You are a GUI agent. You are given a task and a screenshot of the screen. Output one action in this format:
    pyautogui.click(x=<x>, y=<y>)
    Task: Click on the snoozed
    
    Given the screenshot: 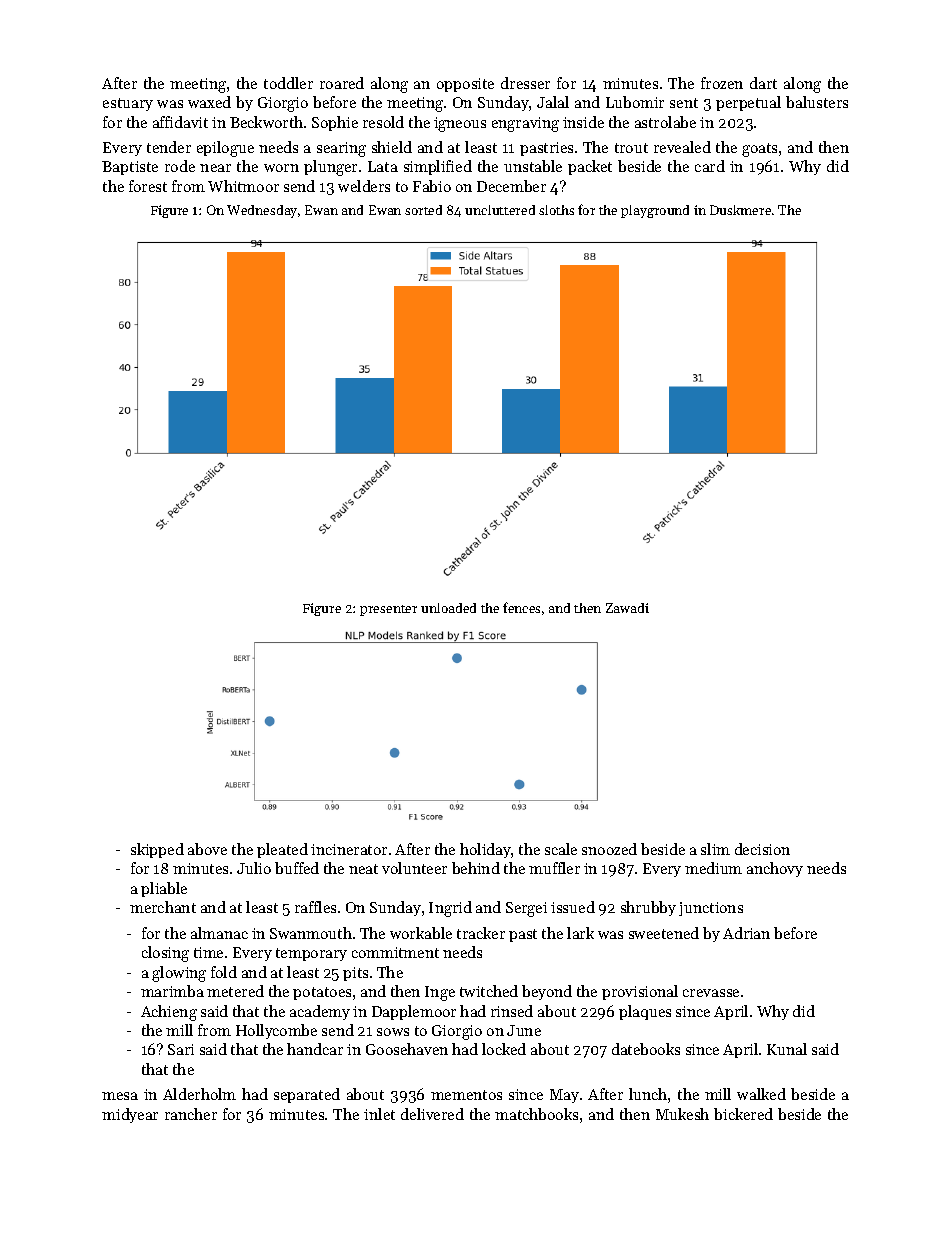 What is the action you would take?
    pyautogui.click(x=609, y=849)
